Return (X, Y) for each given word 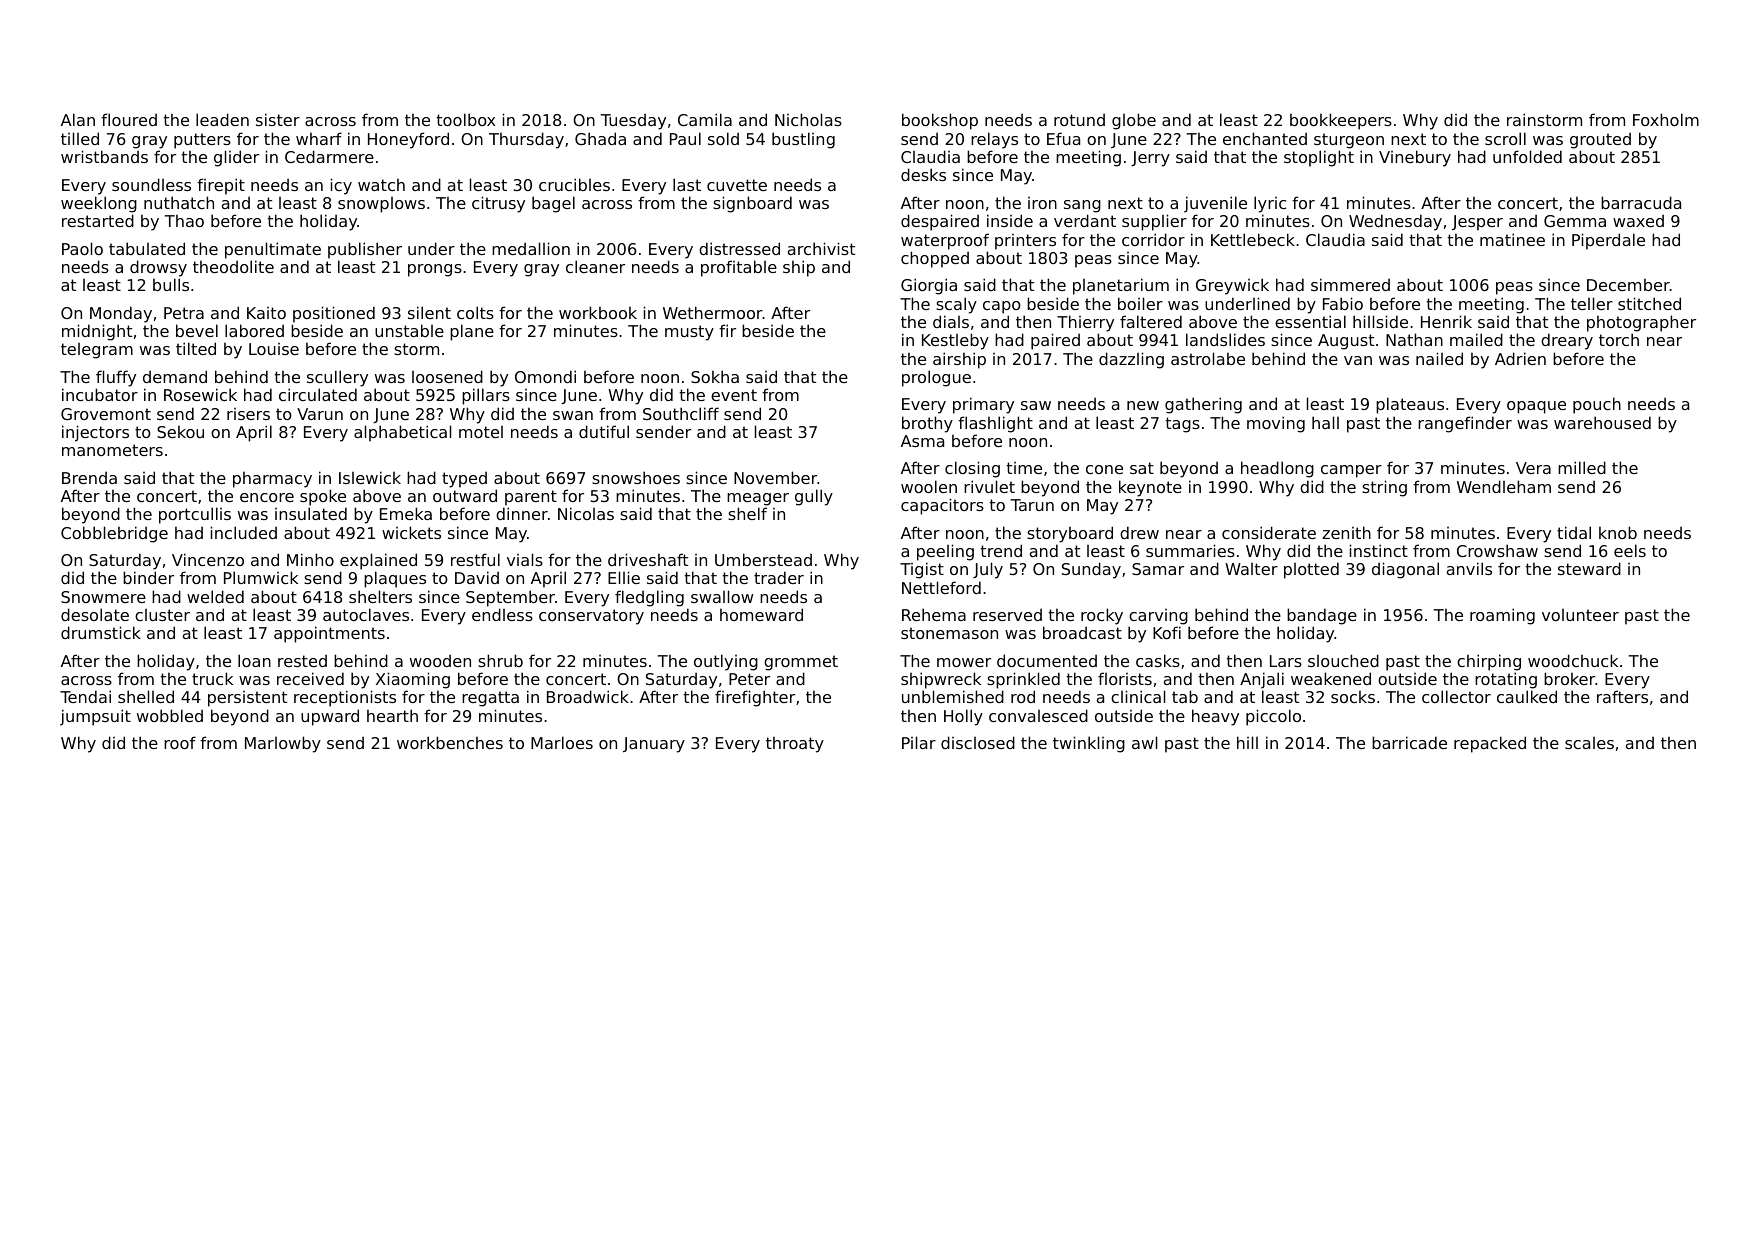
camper (1351, 471)
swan (573, 415)
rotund (1079, 119)
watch (381, 185)
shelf (747, 513)
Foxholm (1666, 119)
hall (1325, 422)
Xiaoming (413, 680)
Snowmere (103, 597)
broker (1570, 678)
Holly (963, 717)
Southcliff (681, 413)
